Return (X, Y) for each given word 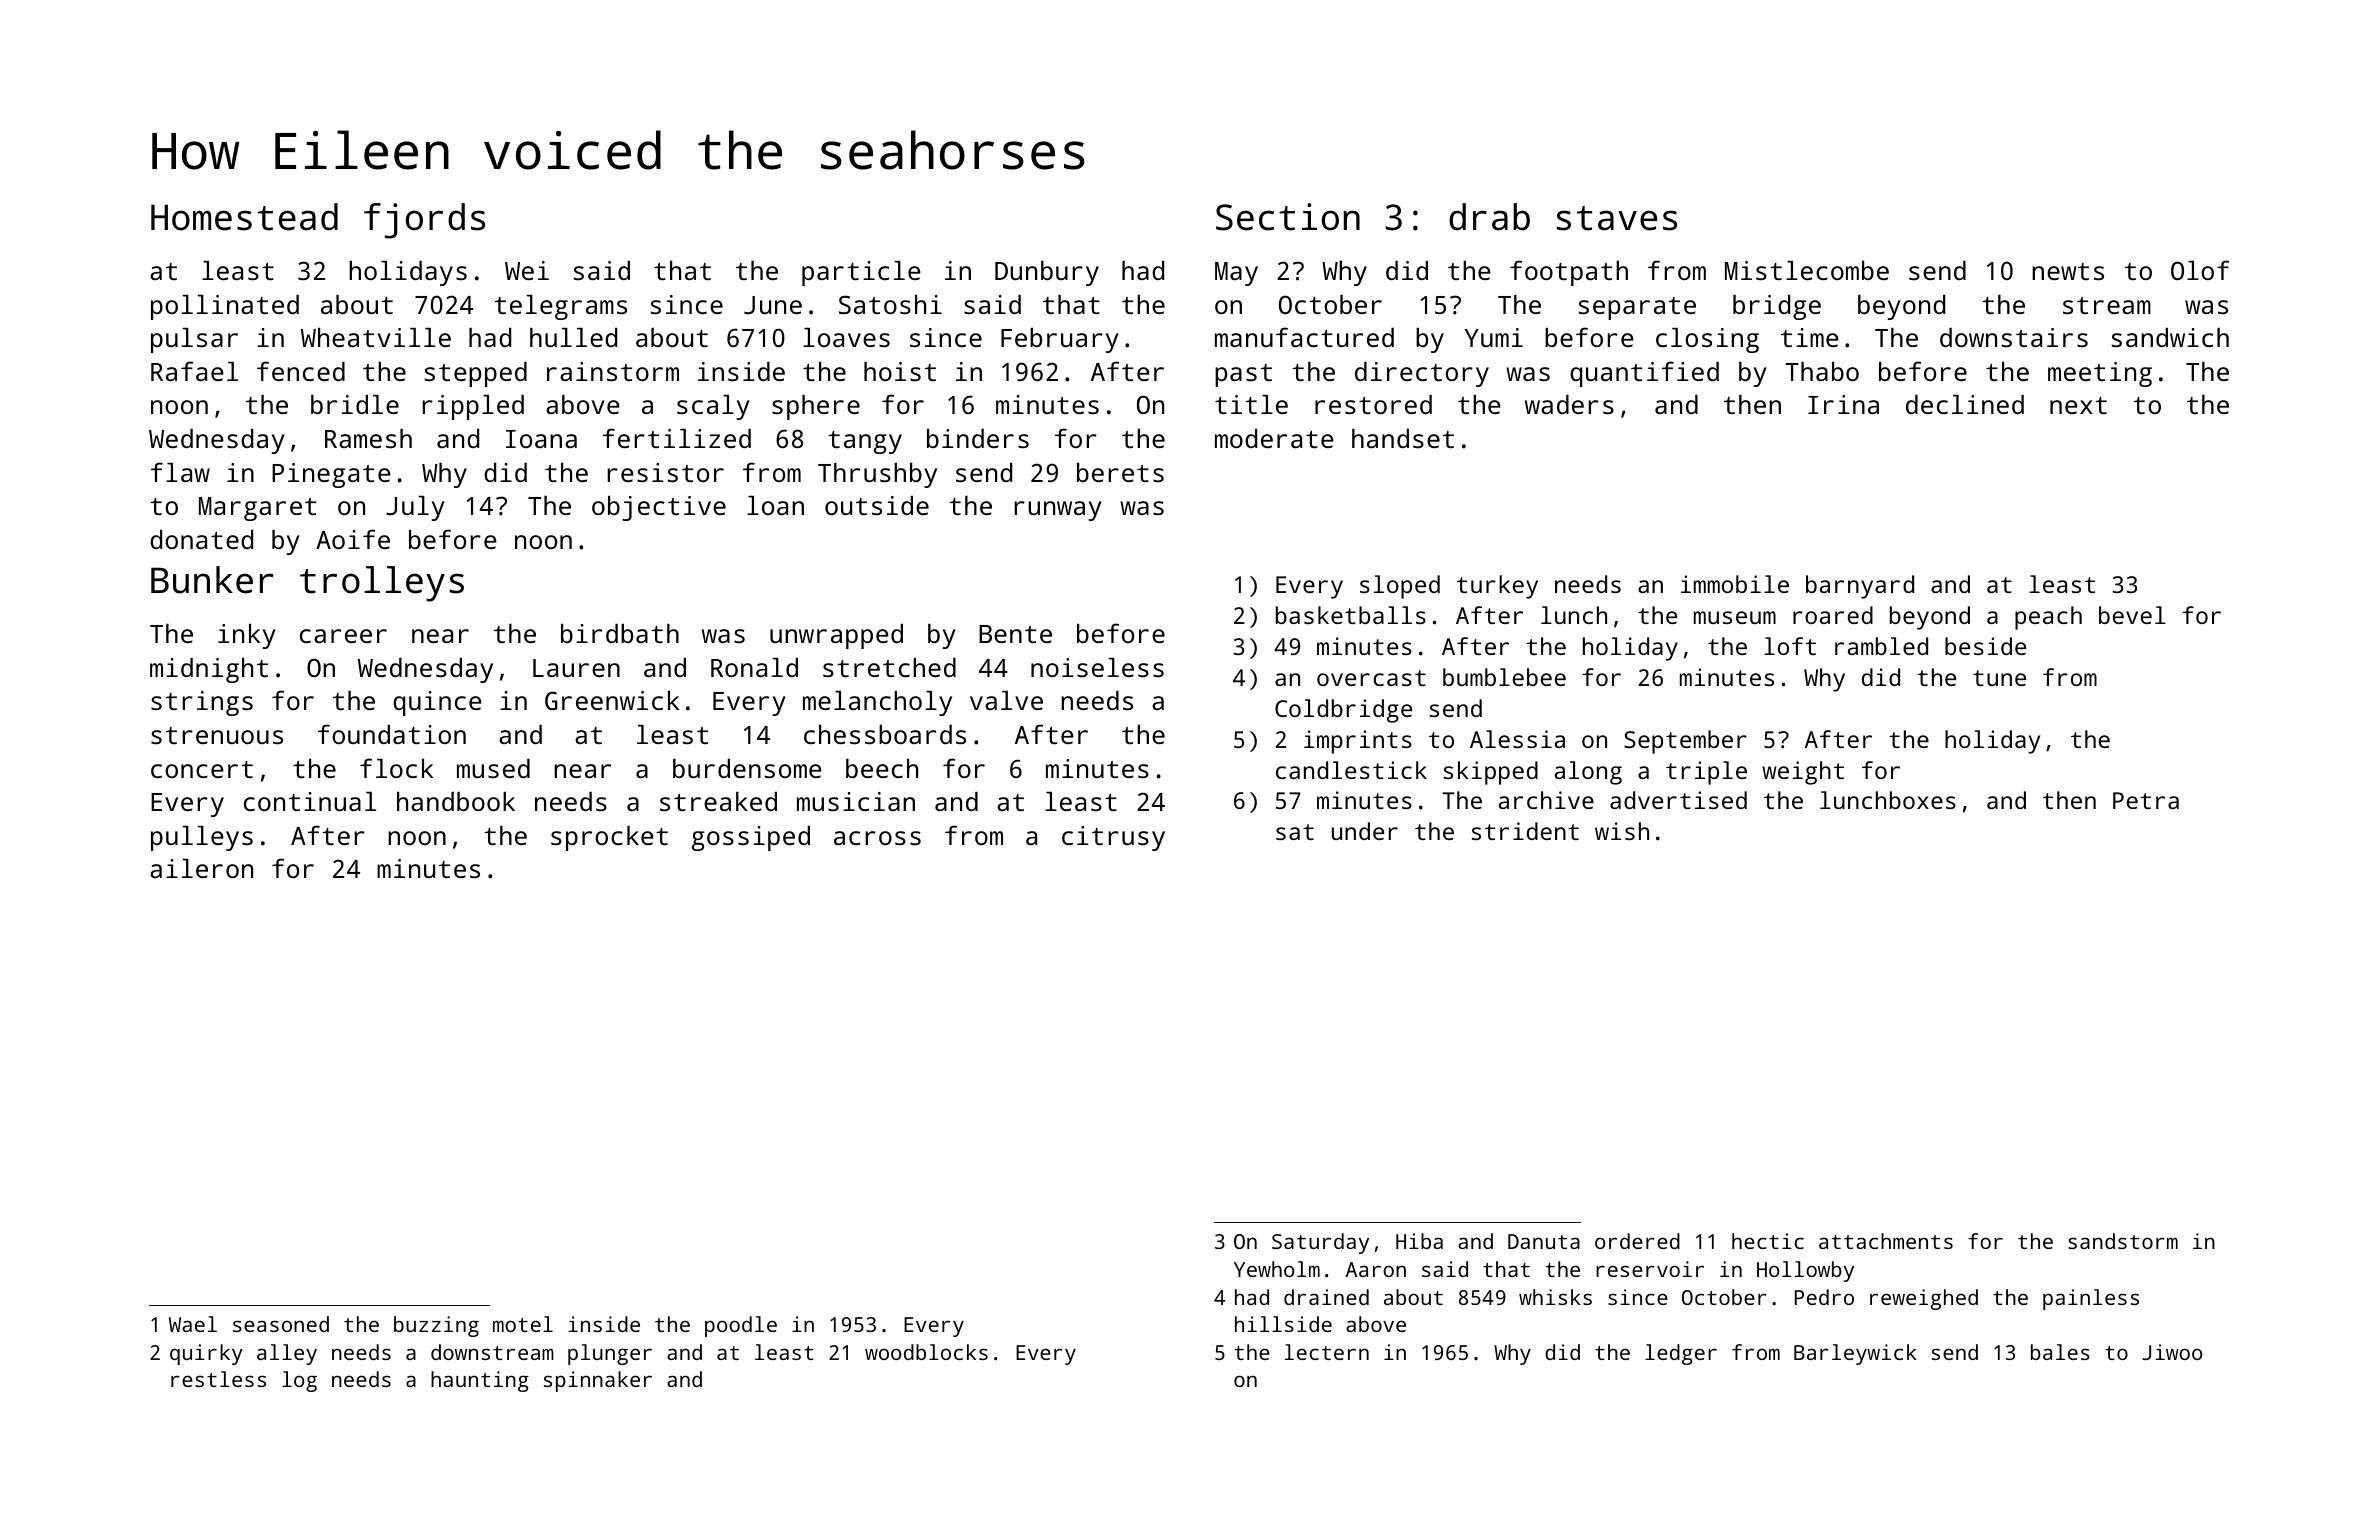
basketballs (1351, 615)
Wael (193, 1324)
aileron (201, 868)
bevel (2132, 615)
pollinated (225, 307)
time (1810, 337)
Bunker (212, 580)
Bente (1015, 634)
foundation (392, 734)
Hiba (1419, 1241)
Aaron (1376, 1269)
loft (1790, 646)
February (1060, 340)
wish (1622, 831)
